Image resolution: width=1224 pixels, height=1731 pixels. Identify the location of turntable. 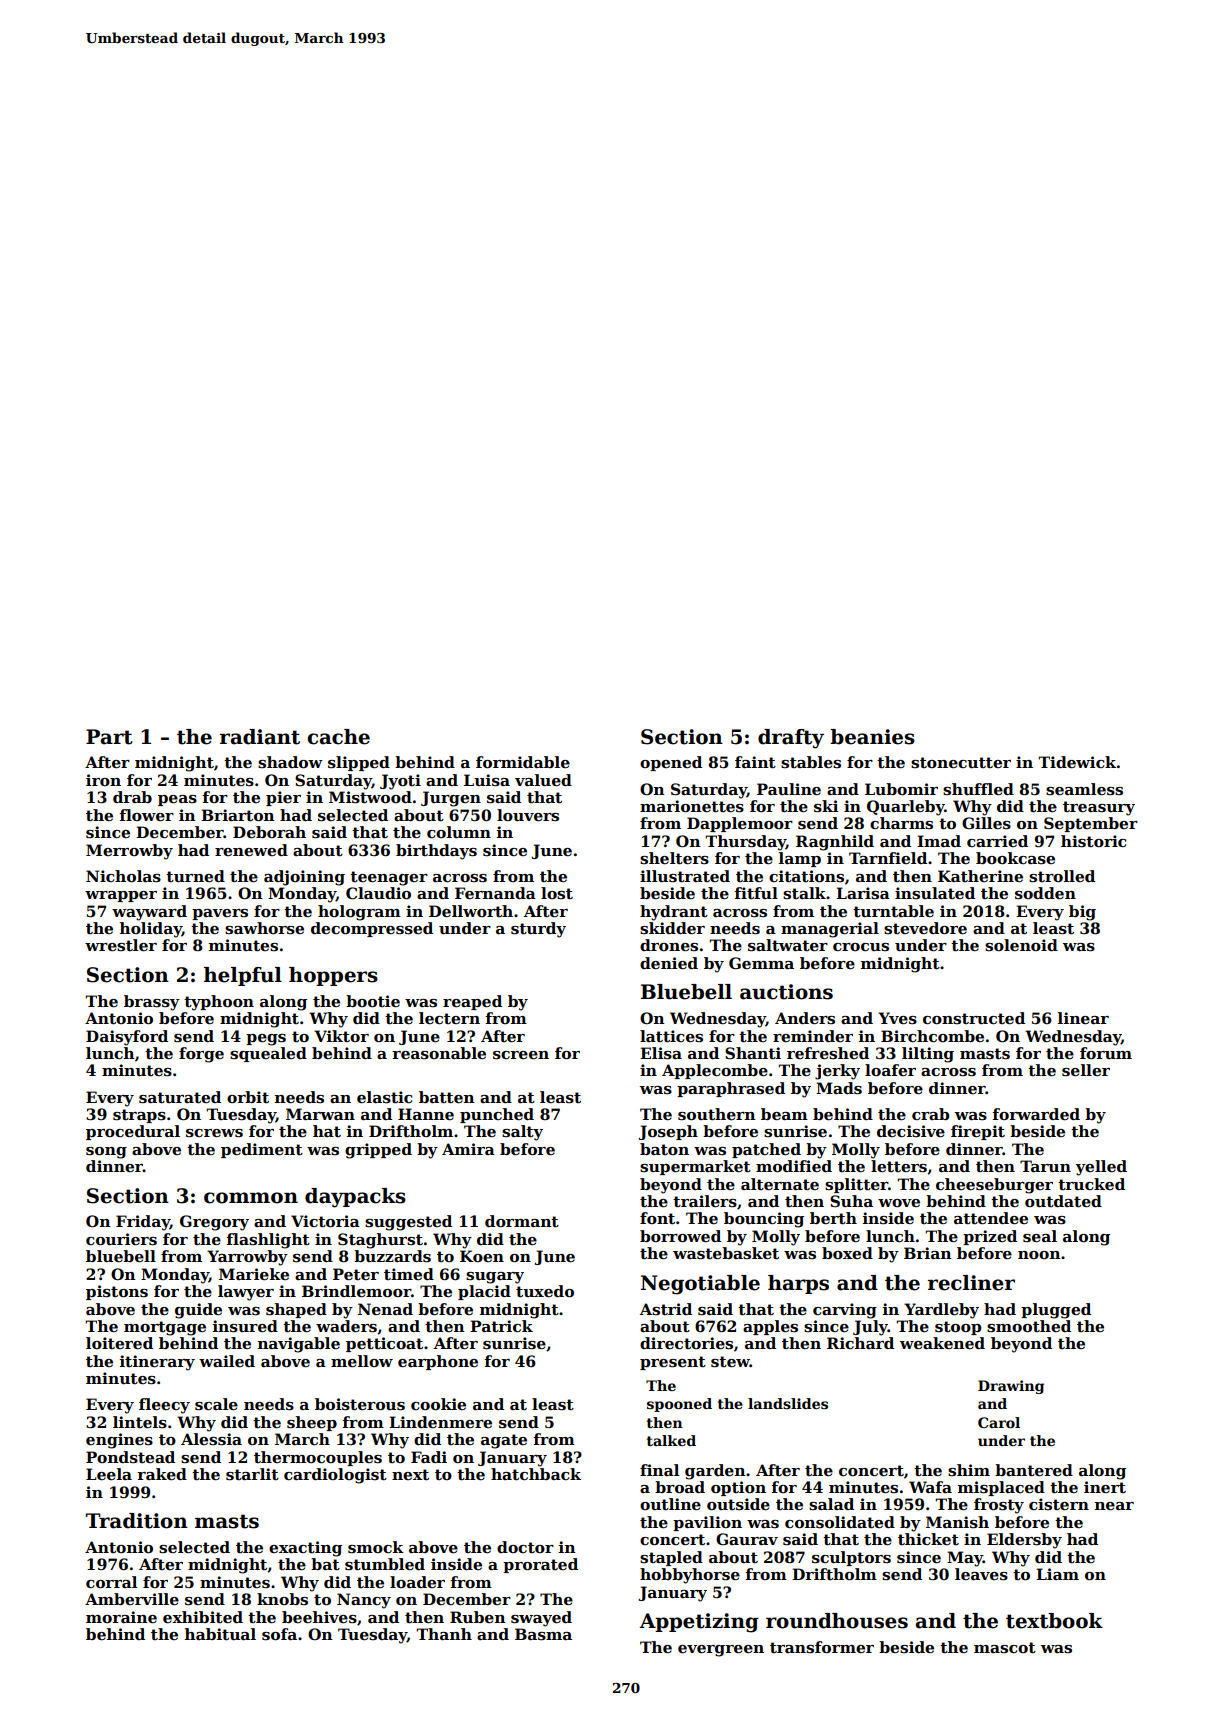
(893, 911).
